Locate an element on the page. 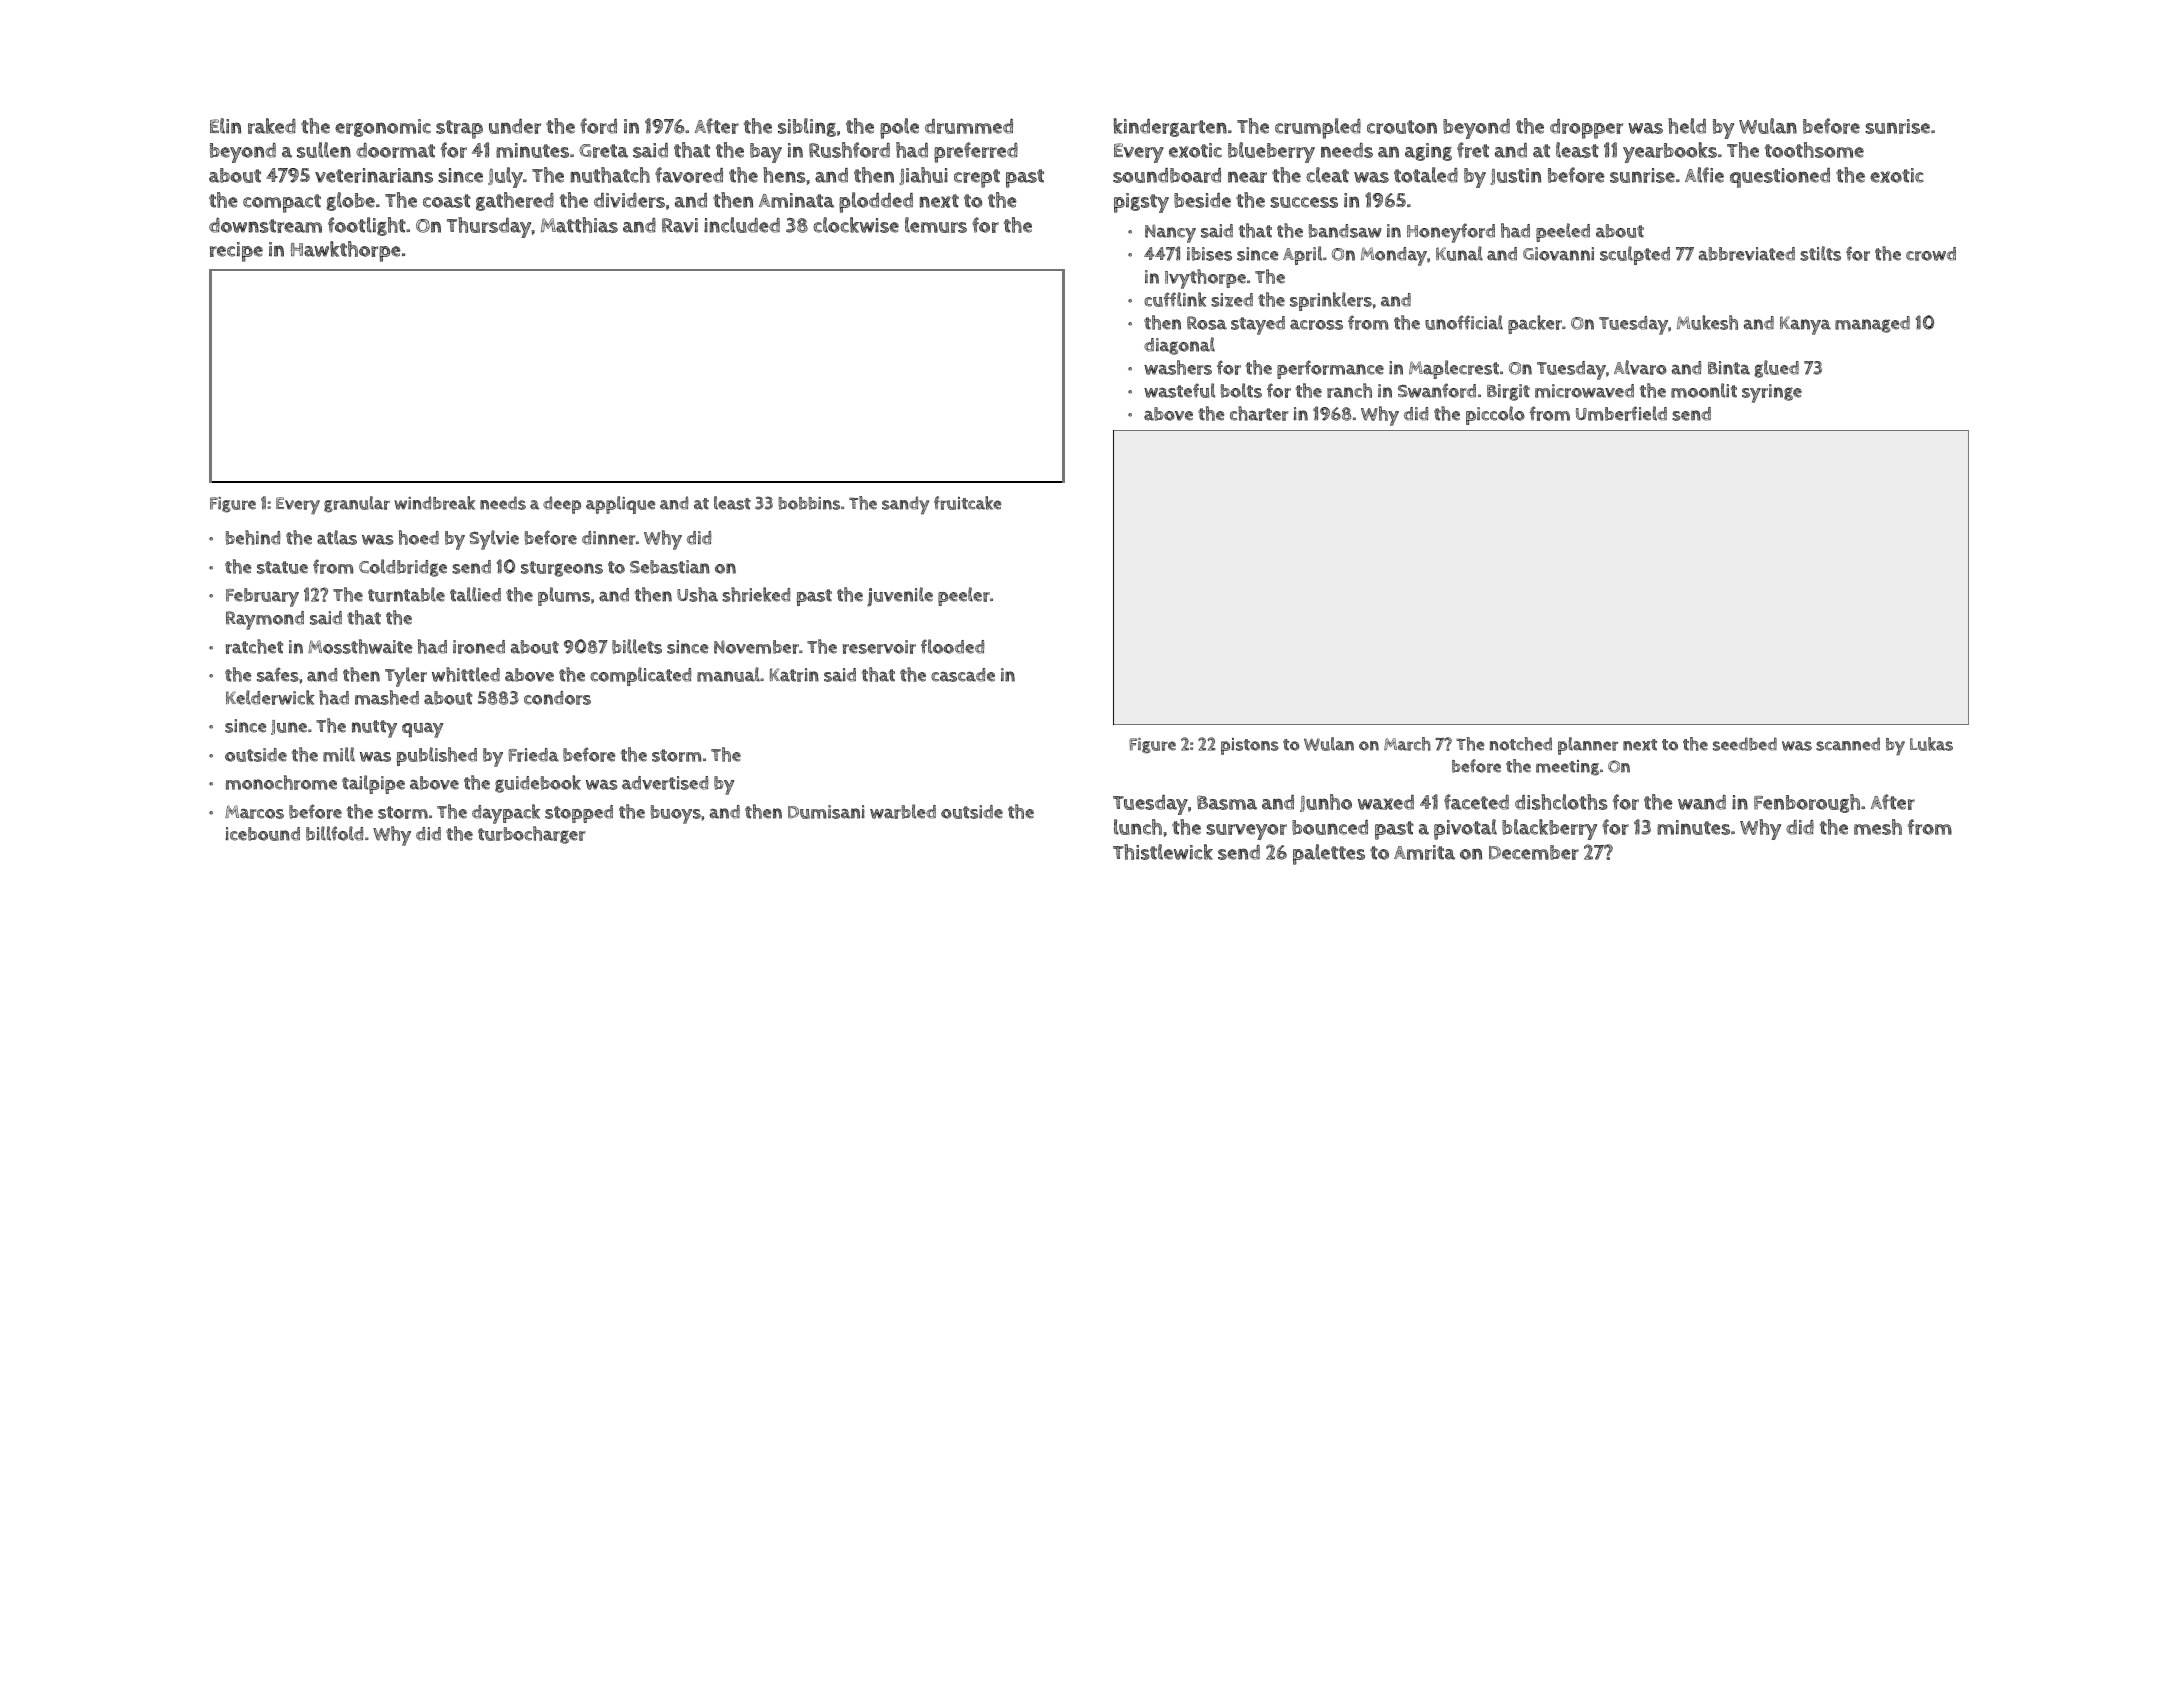 The image size is (2178, 1683). raked is located at coordinates (272, 126).
